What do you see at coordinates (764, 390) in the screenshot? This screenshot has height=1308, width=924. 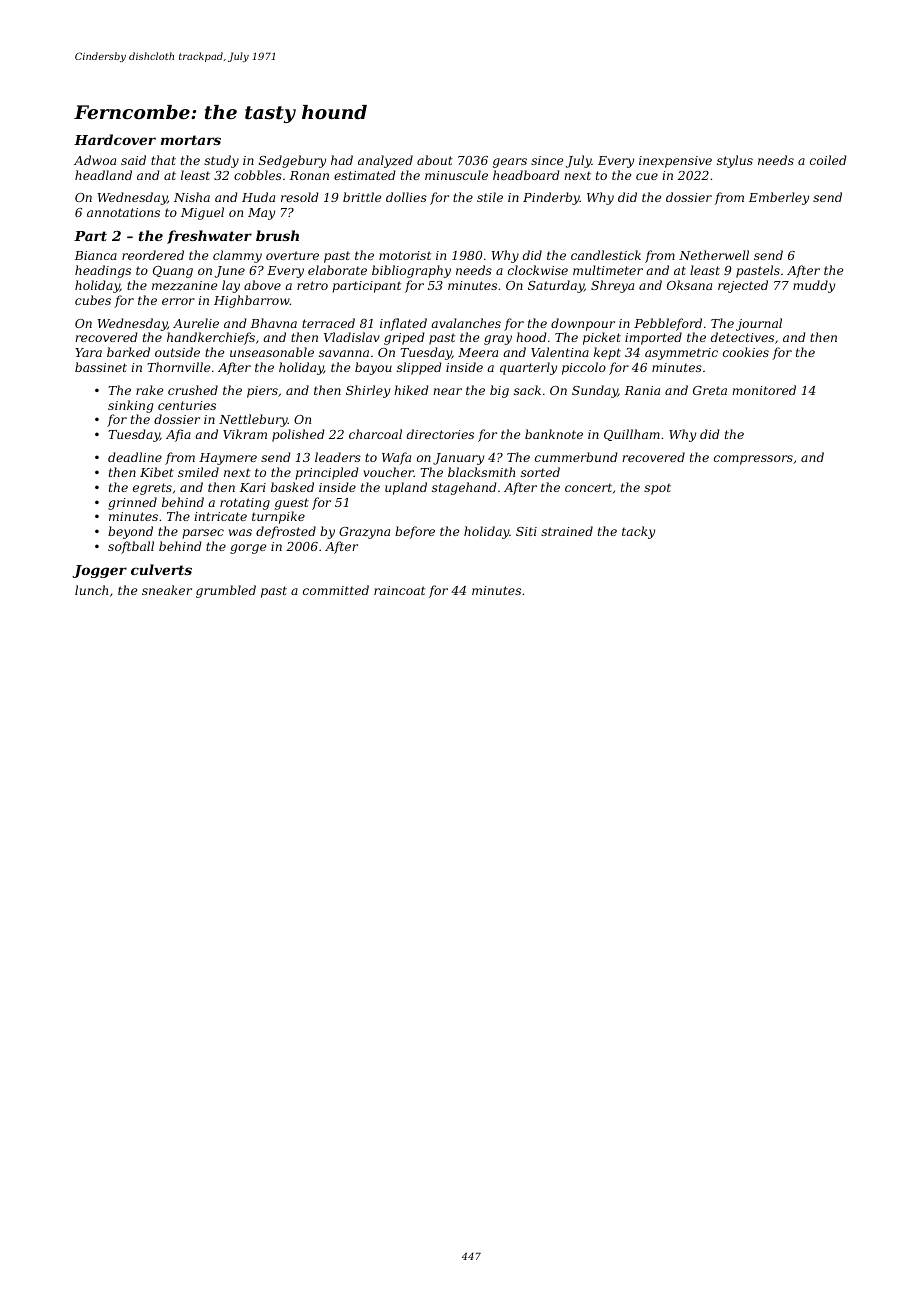 I see `monitored` at bounding box center [764, 390].
